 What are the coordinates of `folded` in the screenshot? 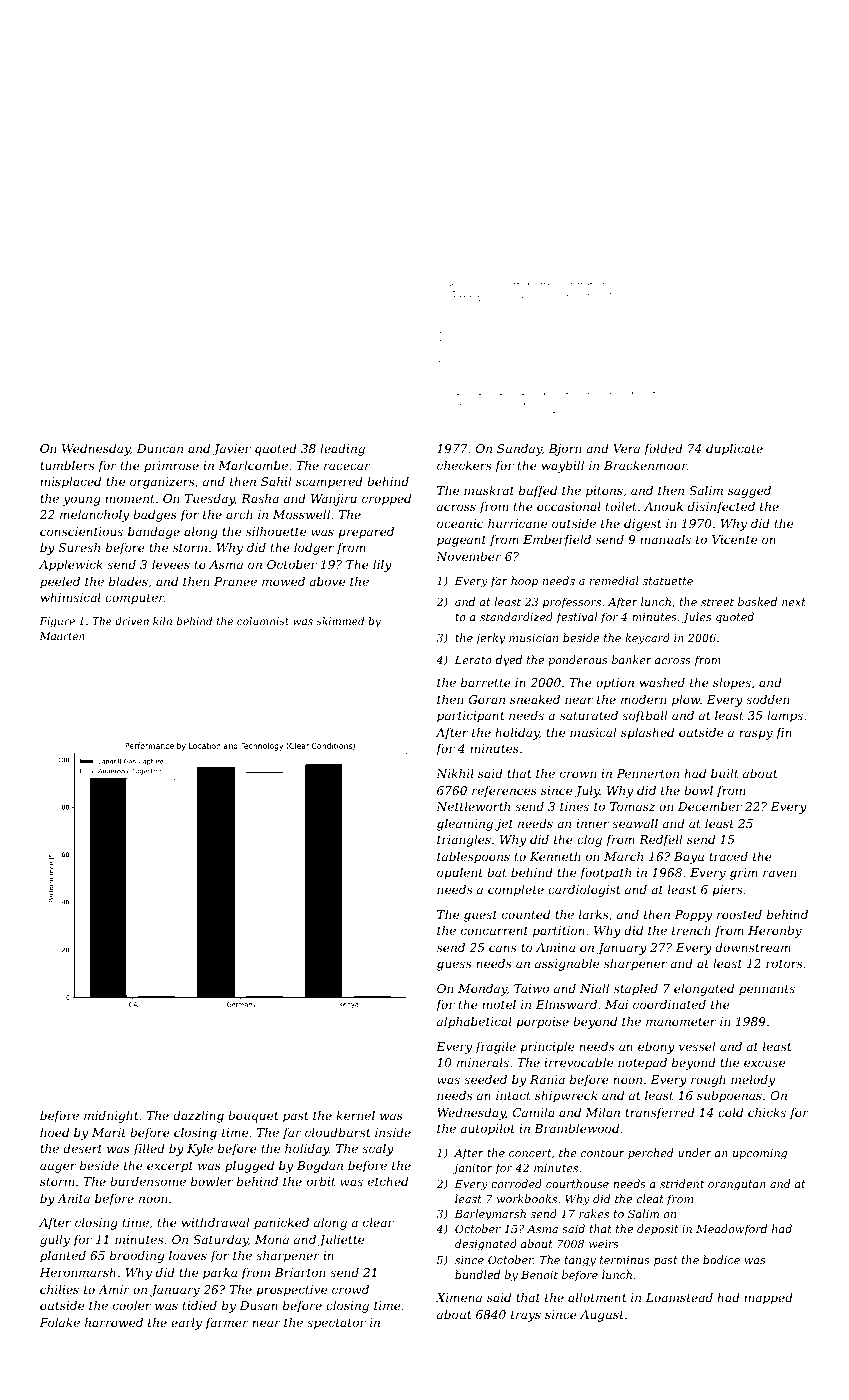 It's located at (663, 450).
